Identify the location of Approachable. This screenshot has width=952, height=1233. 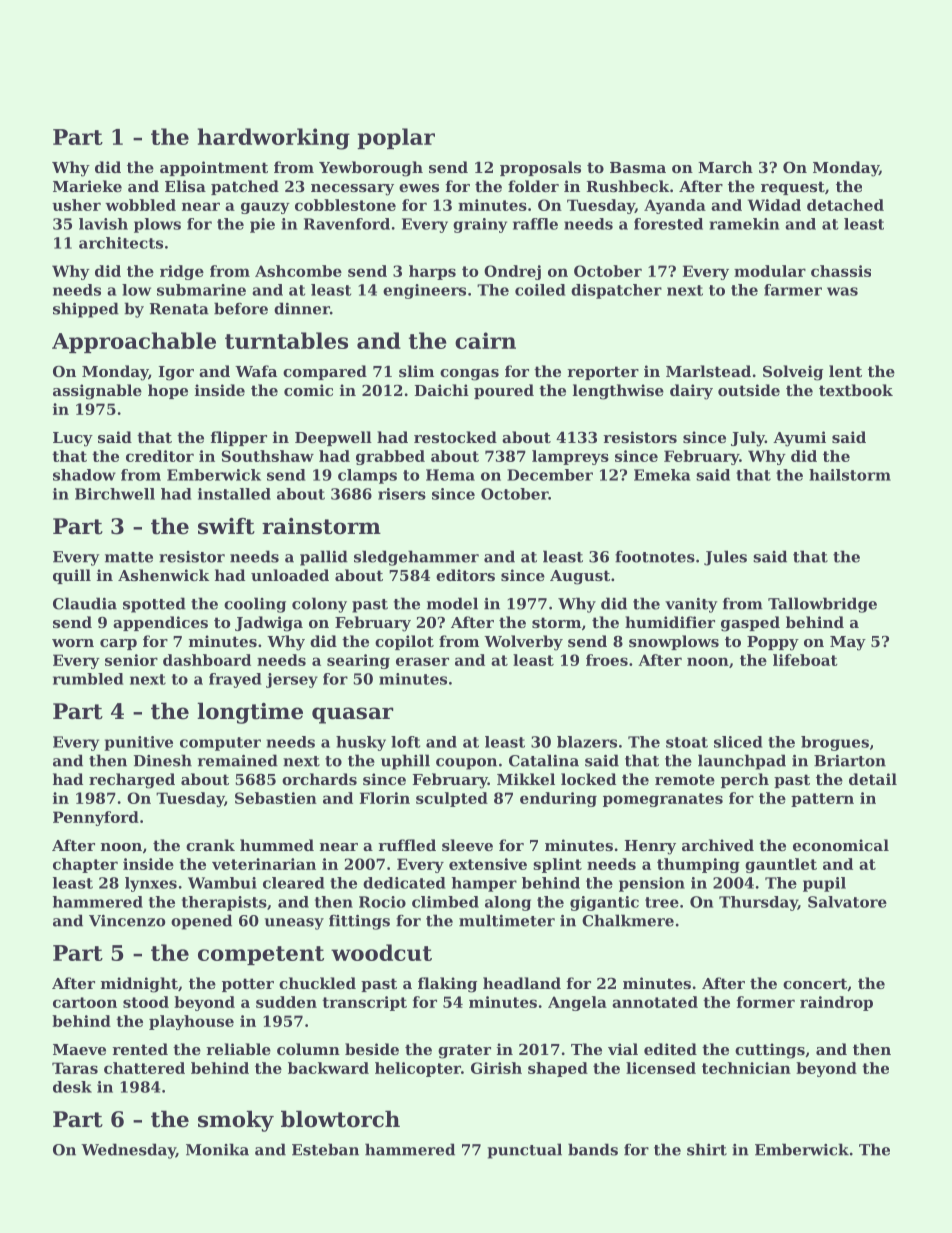
(134, 342).
